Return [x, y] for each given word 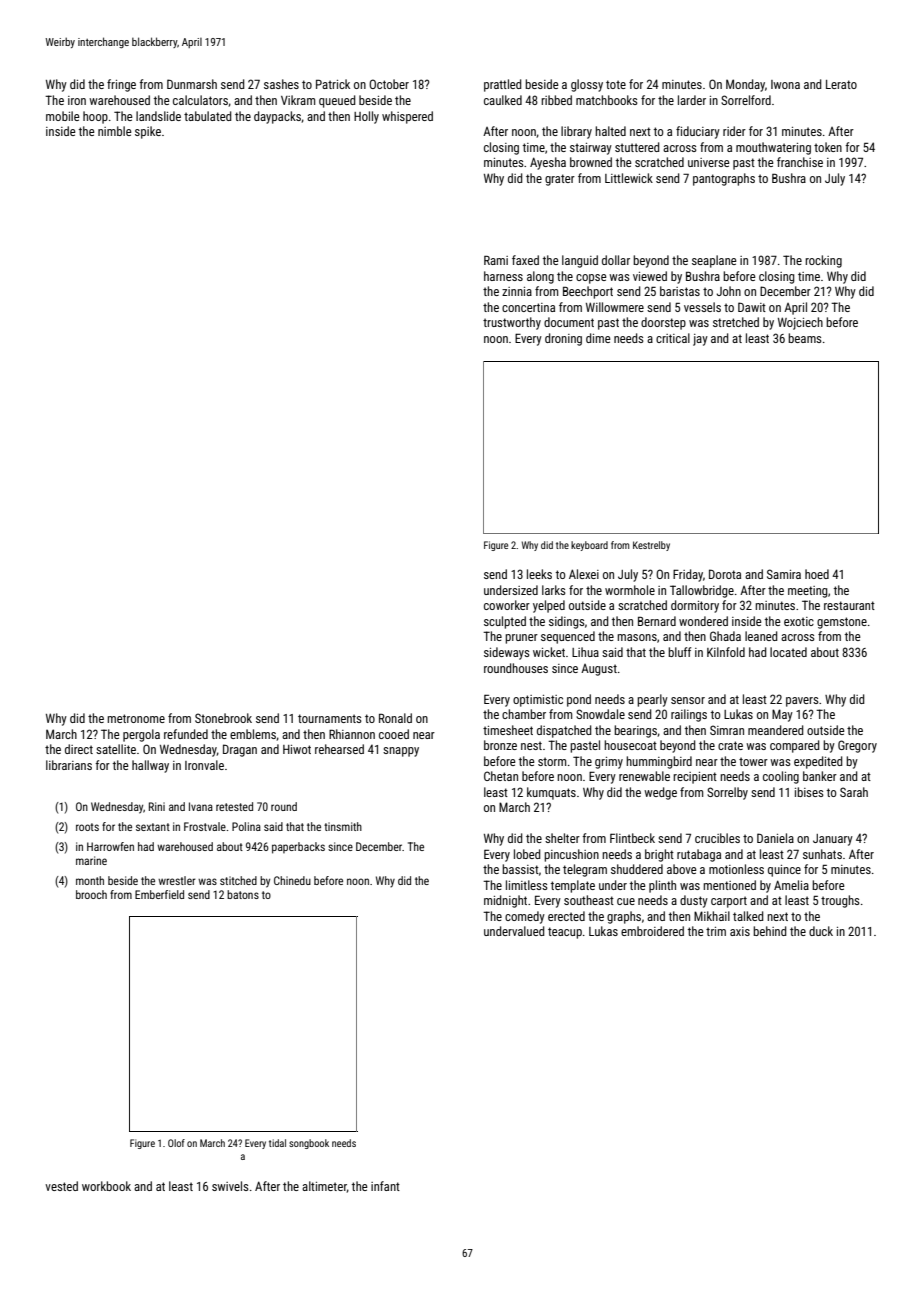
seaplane [714, 261]
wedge [660, 793]
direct [79, 749]
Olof [176, 1143]
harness [503, 276]
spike [148, 132]
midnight [505, 901]
